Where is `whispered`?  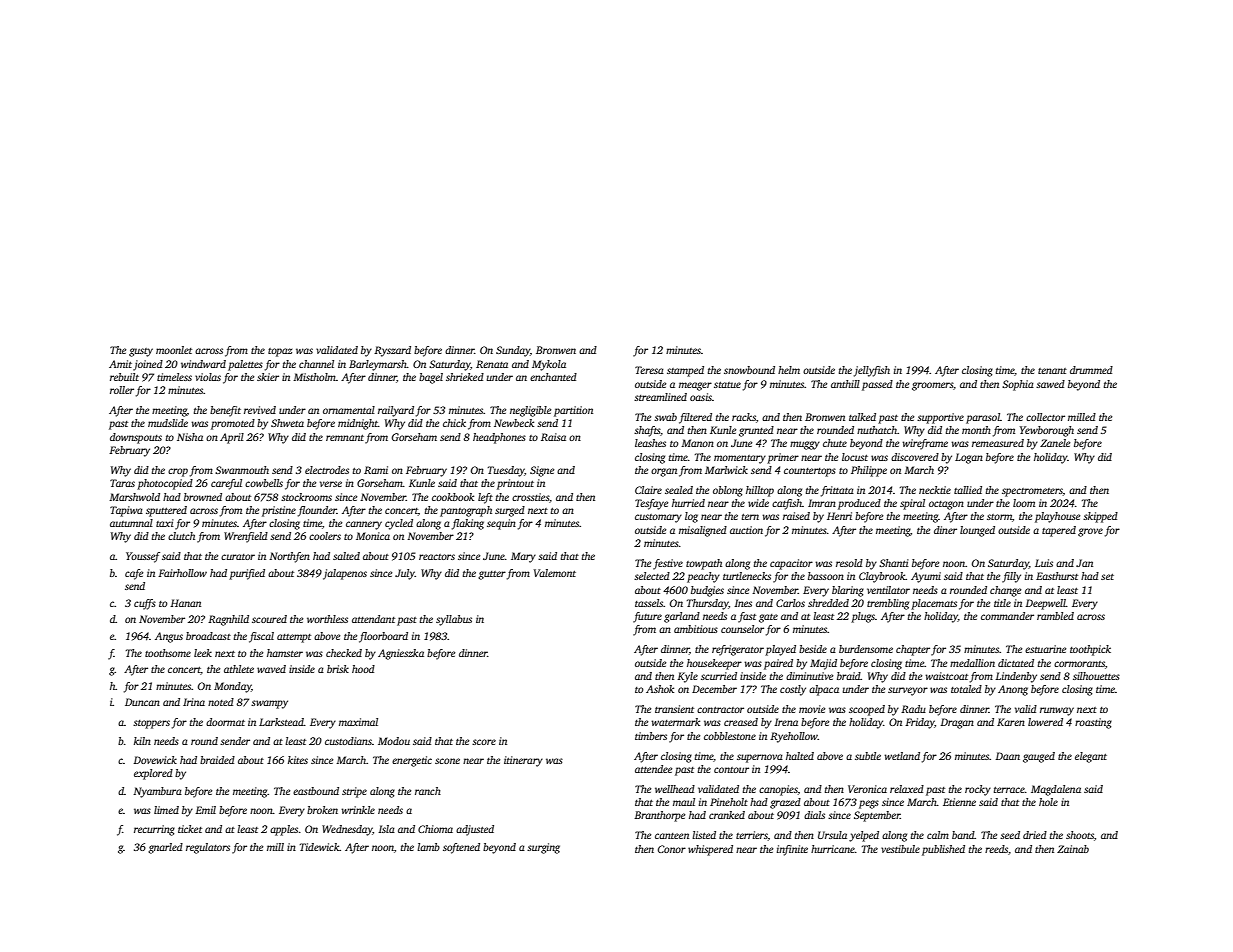
whispered is located at coordinates (710, 850).
